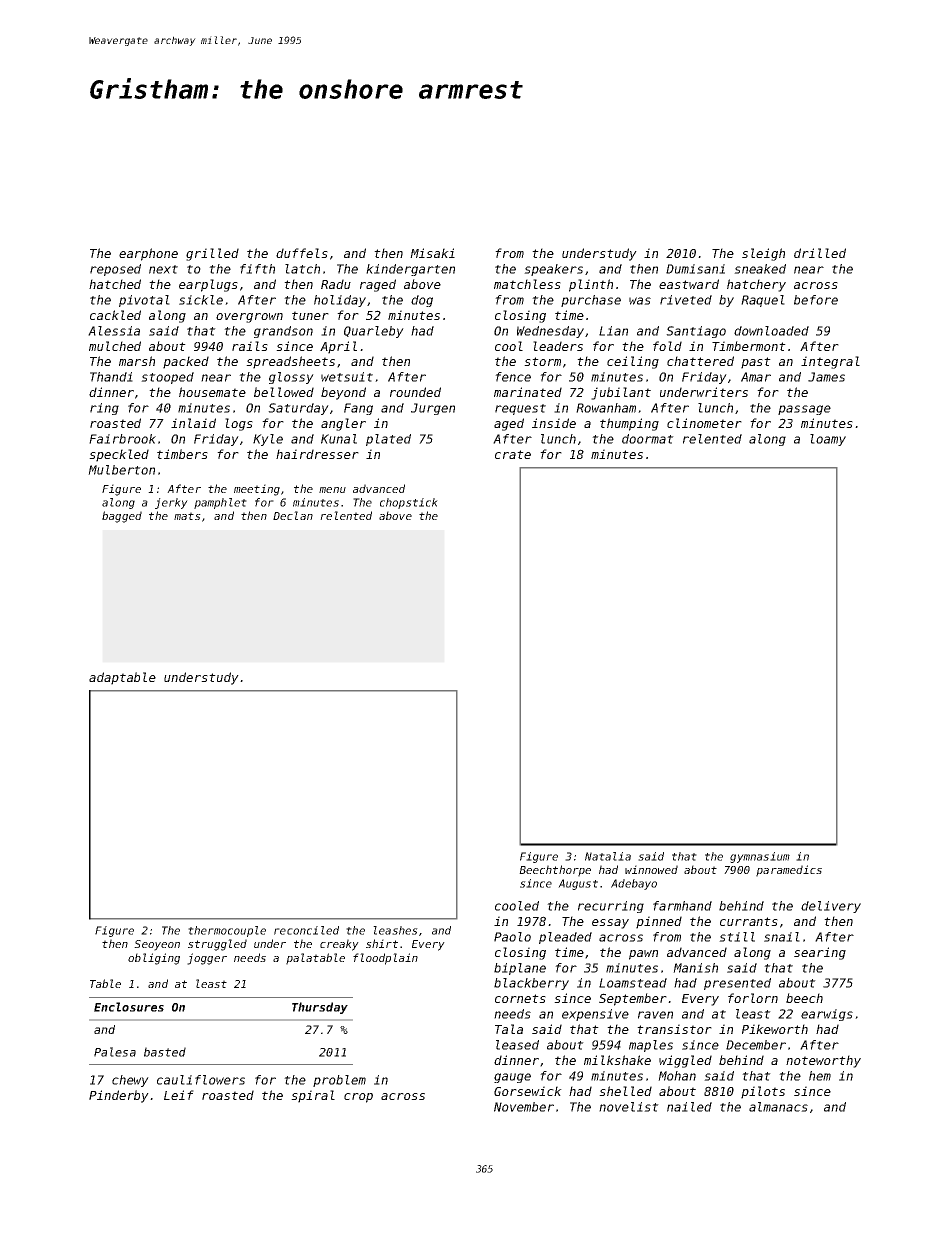 The width and height of the screenshot is (952, 1233). I want to click on winnowed, so click(651, 869).
